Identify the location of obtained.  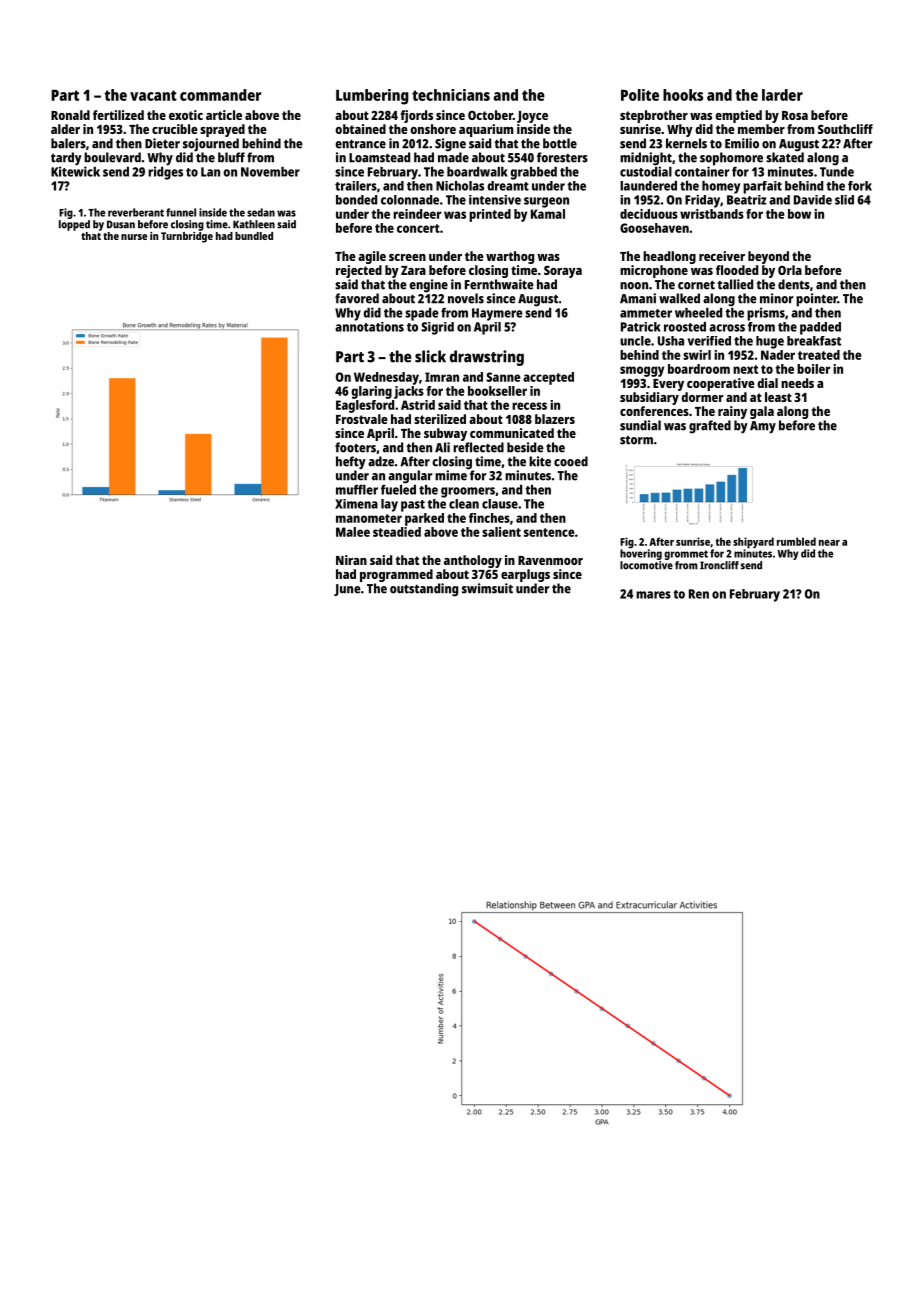
(360, 129).
